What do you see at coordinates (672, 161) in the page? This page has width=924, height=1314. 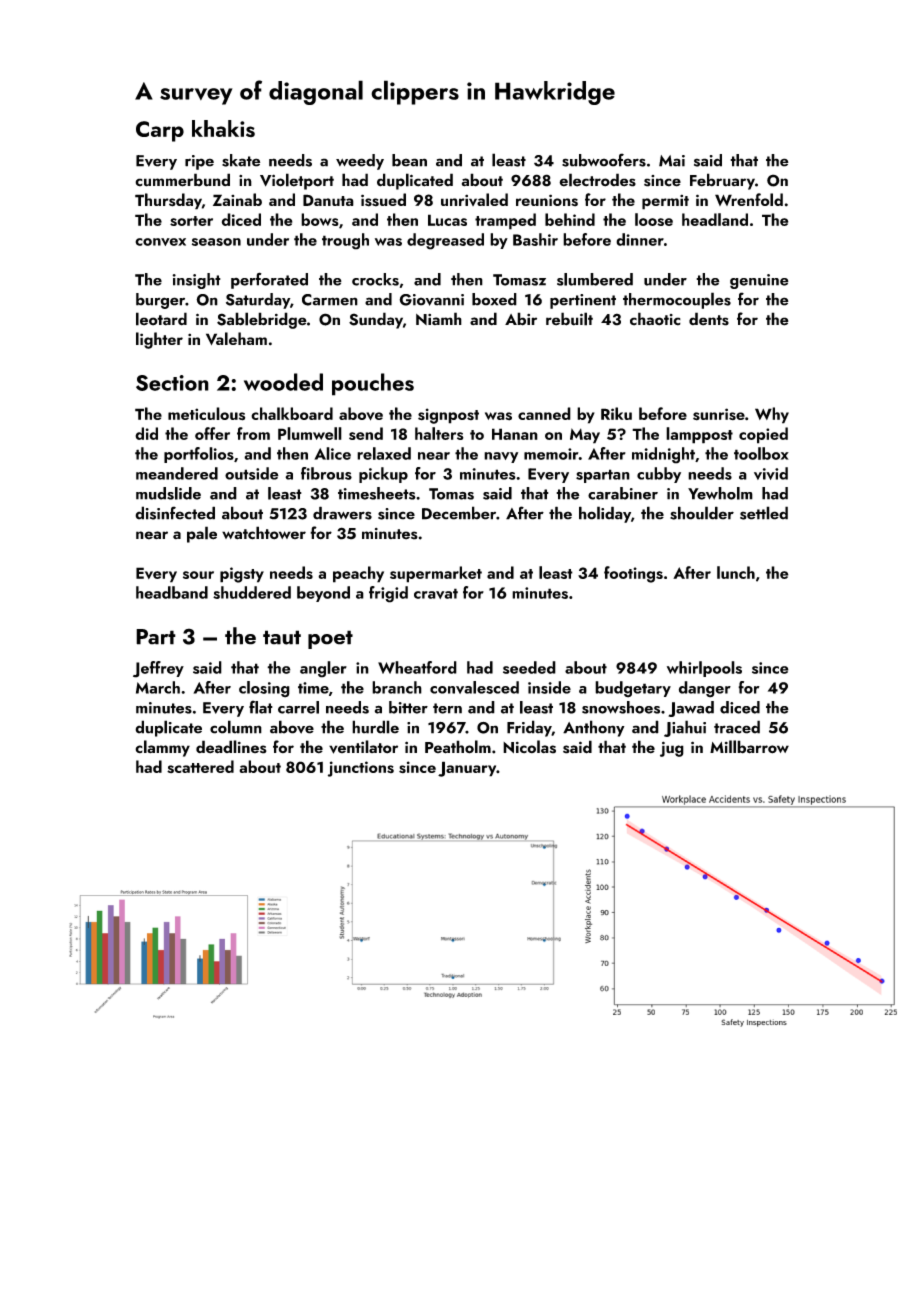 I see `Mai` at bounding box center [672, 161].
